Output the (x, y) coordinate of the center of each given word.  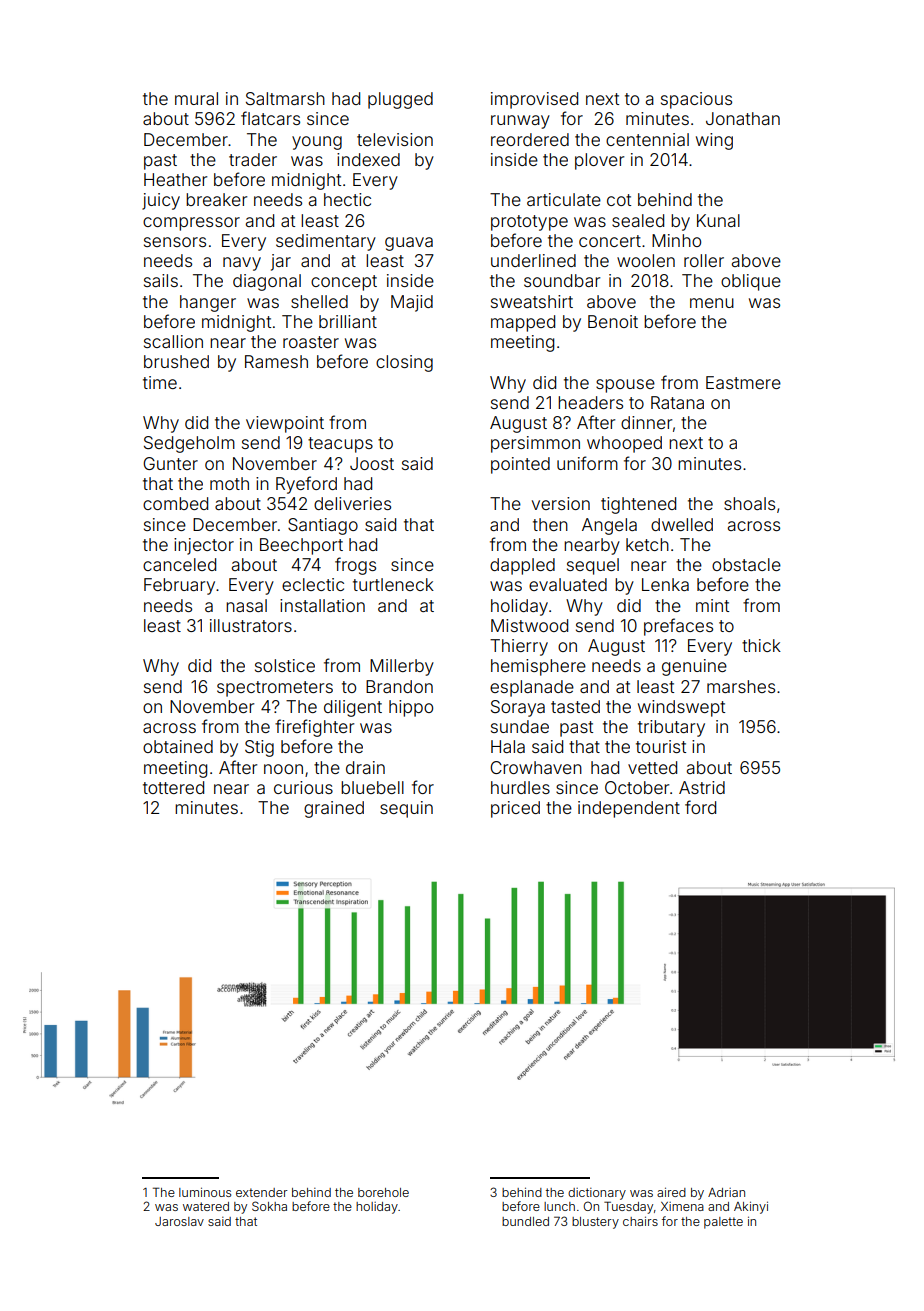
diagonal (267, 282)
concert (610, 241)
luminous (205, 1192)
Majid (412, 303)
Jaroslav (179, 1221)
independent (629, 809)
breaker (216, 199)
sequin (406, 809)
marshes (741, 686)
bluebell (372, 787)
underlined (533, 260)
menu (712, 303)
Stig (259, 748)
